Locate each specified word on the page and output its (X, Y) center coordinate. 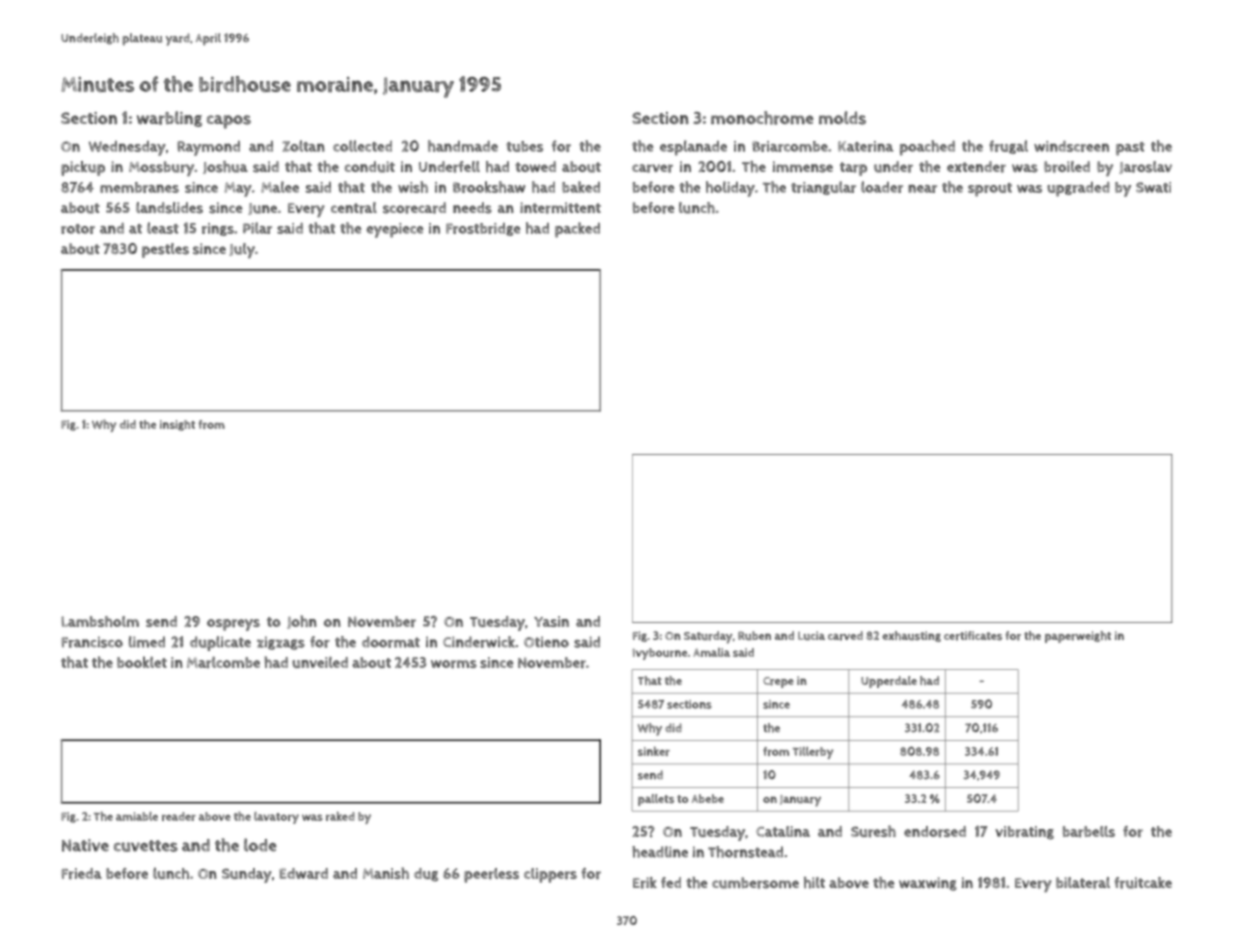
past (1130, 149)
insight (177, 425)
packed (577, 230)
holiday (730, 189)
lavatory (276, 818)
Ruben (754, 635)
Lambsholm (100, 621)
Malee (280, 187)
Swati (1153, 187)
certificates (973, 636)
